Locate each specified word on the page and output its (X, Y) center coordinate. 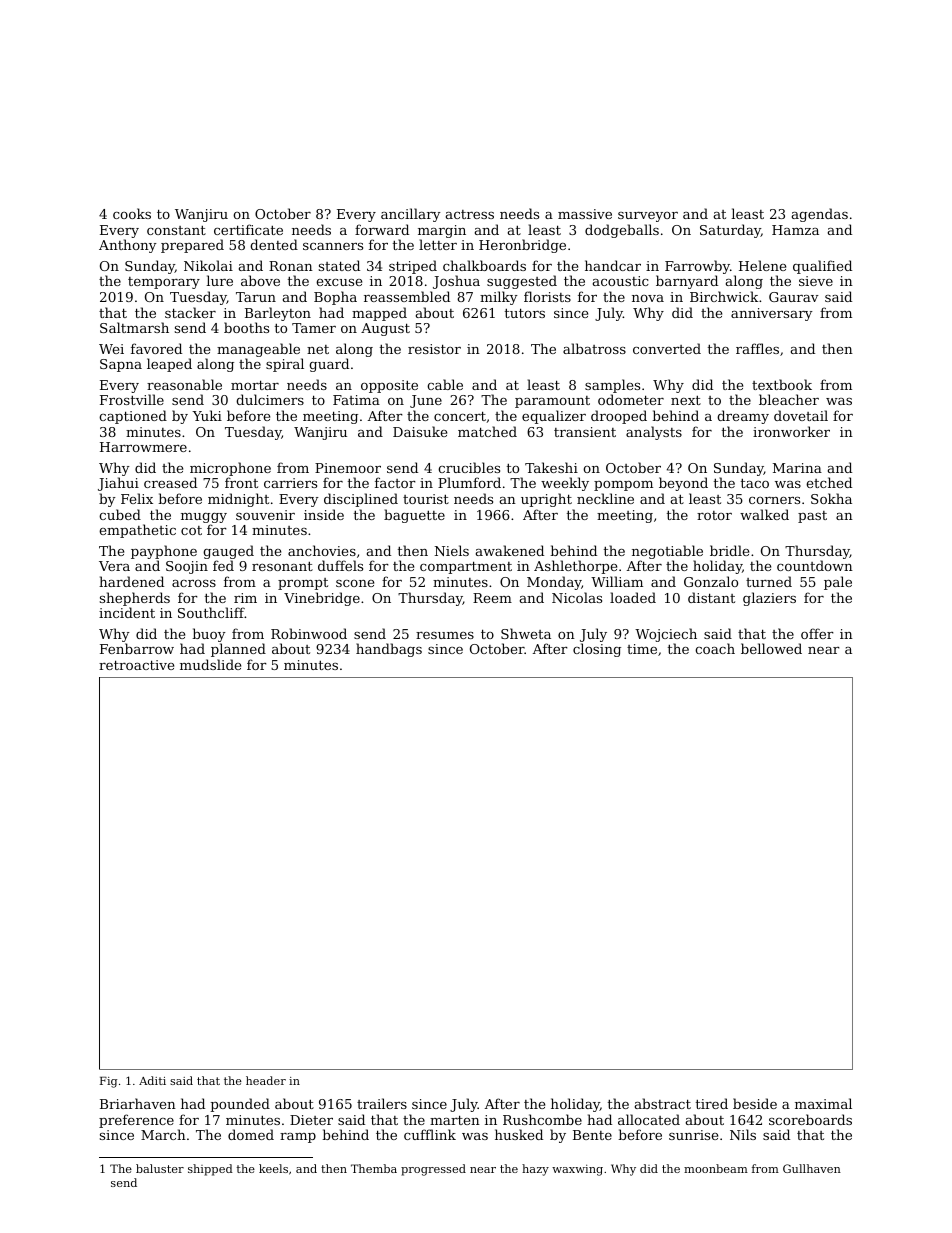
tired (712, 1103)
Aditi (152, 1080)
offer (817, 633)
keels (273, 1168)
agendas (820, 215)
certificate (248, 229)
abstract (663, 1103)
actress (470, 214)
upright (546, 500)
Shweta (526, 633)
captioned (133, 417)
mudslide (210, 664)
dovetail (801, 415)
